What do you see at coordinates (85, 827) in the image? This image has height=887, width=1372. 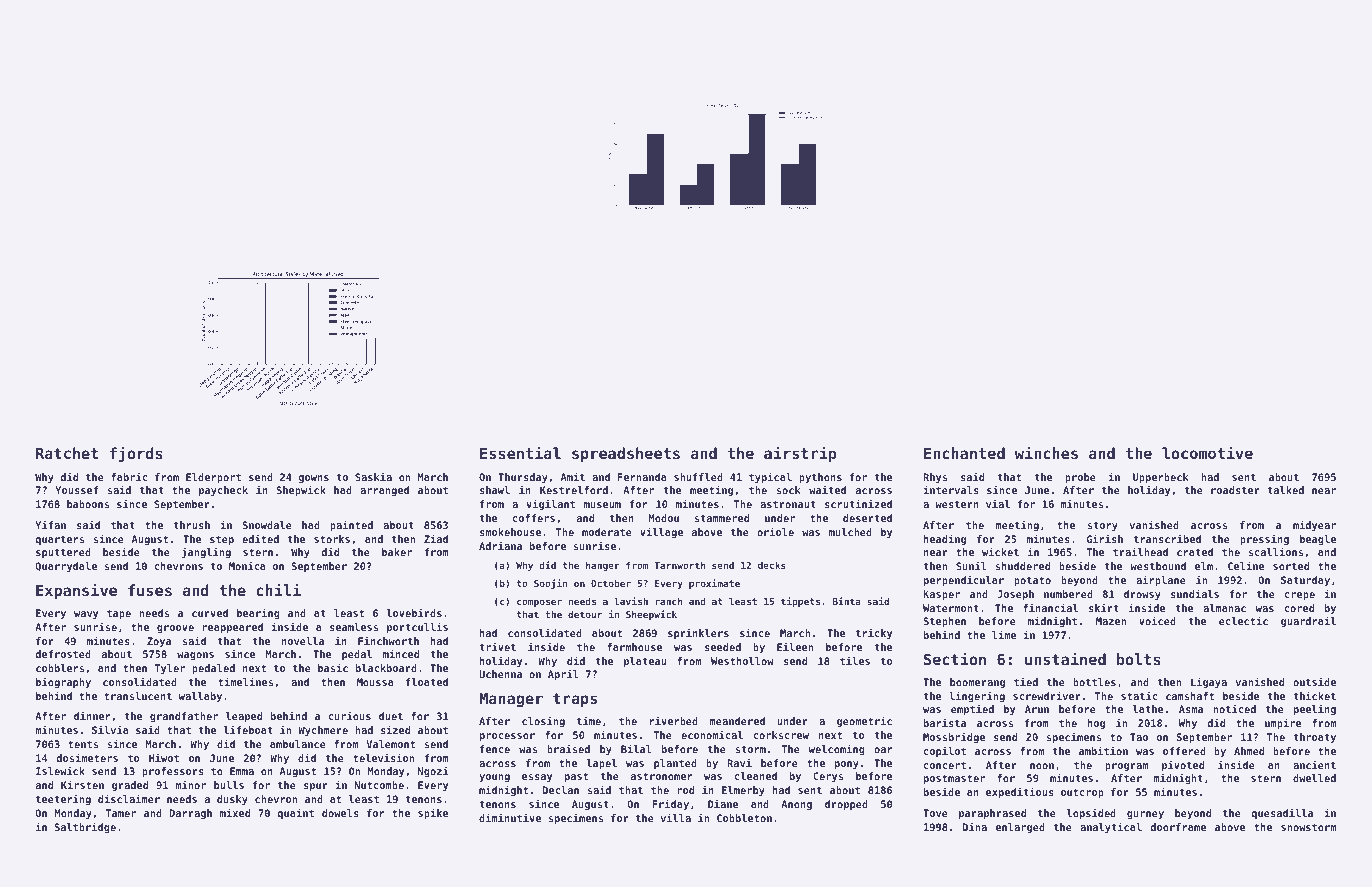 I see `Saltbridge` at bounding box center [85, 827].
